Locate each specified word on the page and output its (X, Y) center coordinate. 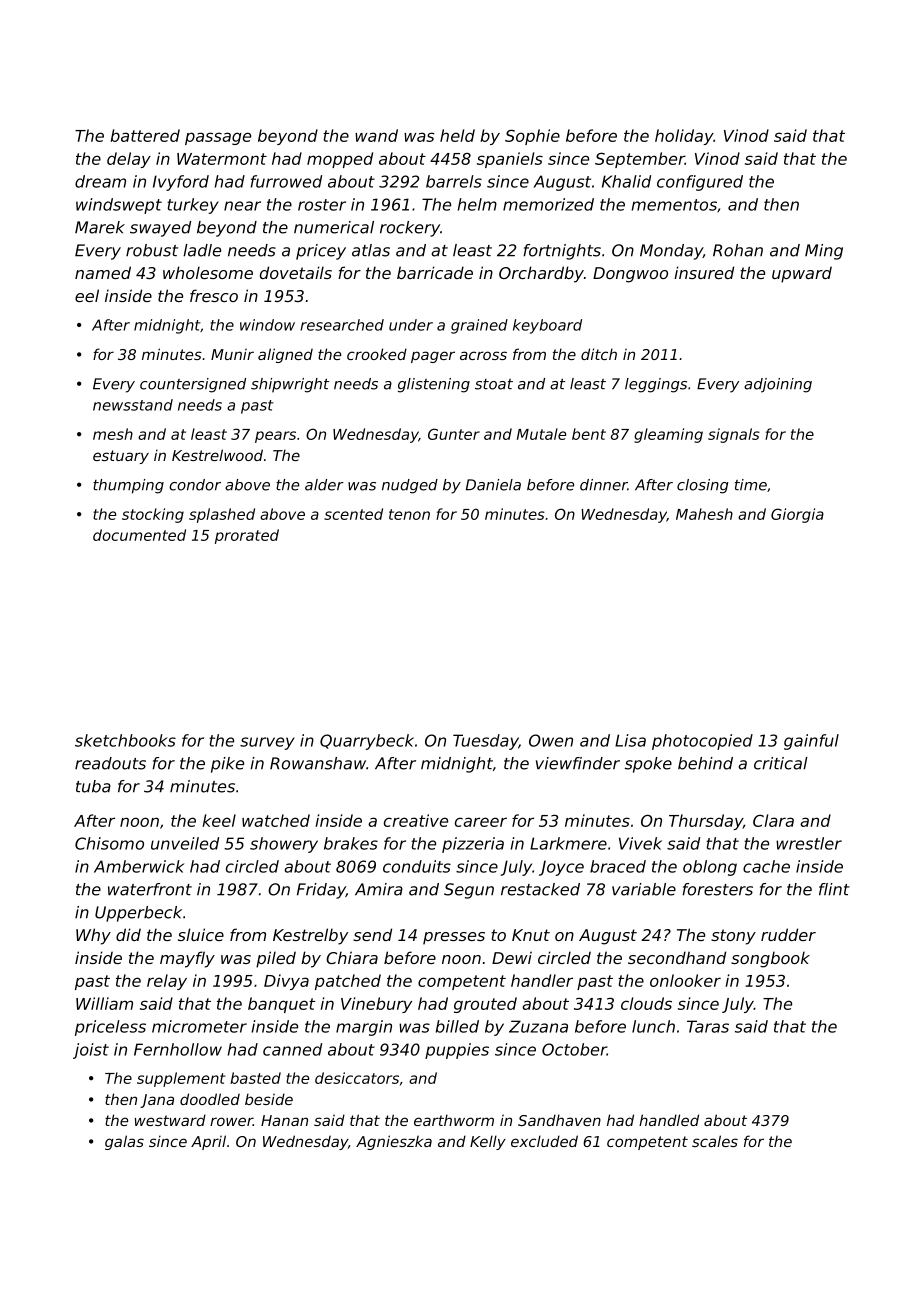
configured (700, 183)
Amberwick (139, 866)
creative (416, 820)
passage (218, 138)
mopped (340, 160)
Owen (551, 740)
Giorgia (797, 515)
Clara (773, 820)
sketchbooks (125, 740)
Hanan (284, 1120)
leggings (656, 385)
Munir (232, 354)
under (411, 325)
